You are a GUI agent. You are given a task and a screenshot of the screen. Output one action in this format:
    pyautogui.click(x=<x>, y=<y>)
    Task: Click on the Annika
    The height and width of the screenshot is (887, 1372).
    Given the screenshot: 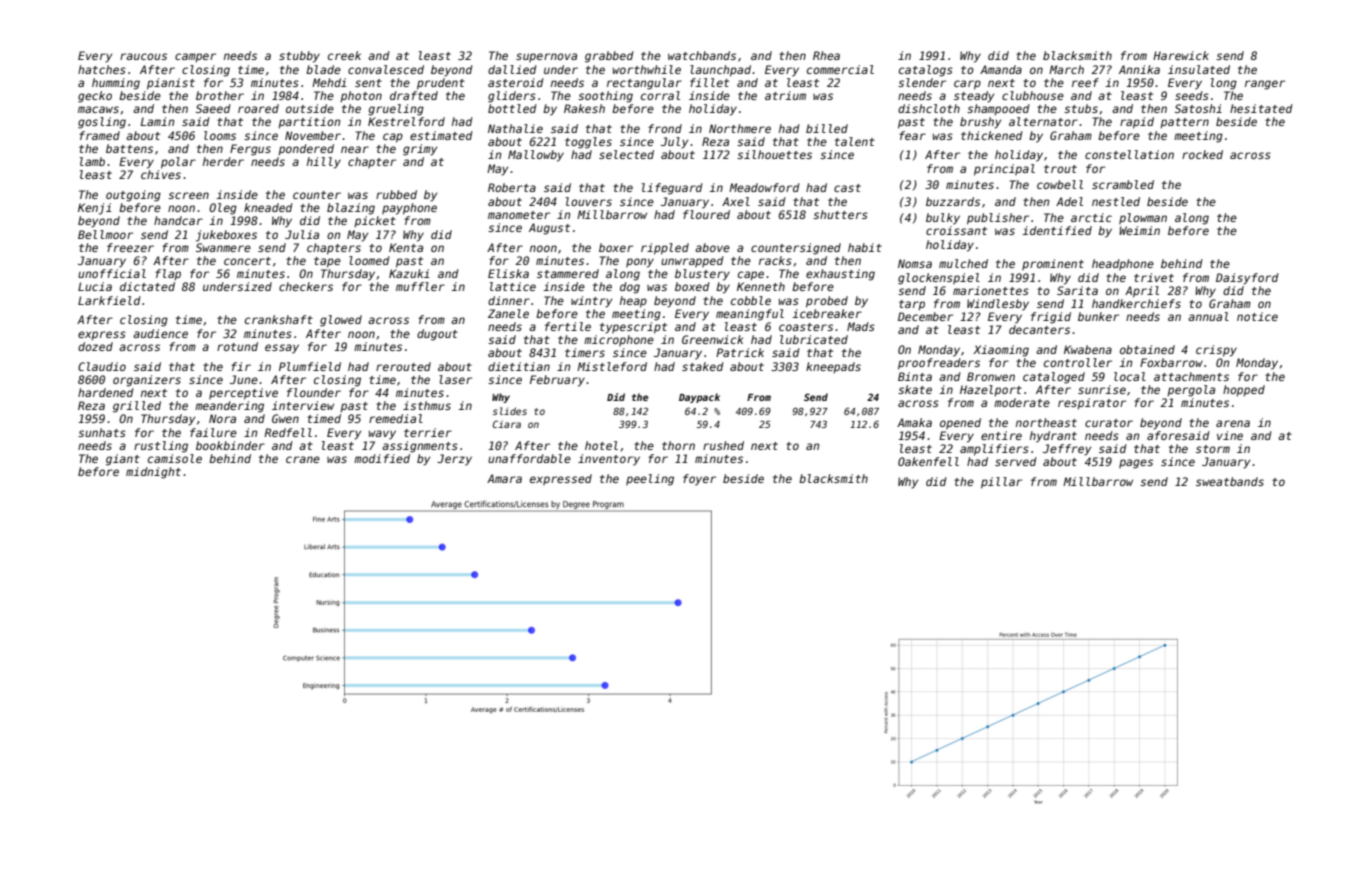 What is the action you would take?
    pyautogui.click(x=1139, y=69)
